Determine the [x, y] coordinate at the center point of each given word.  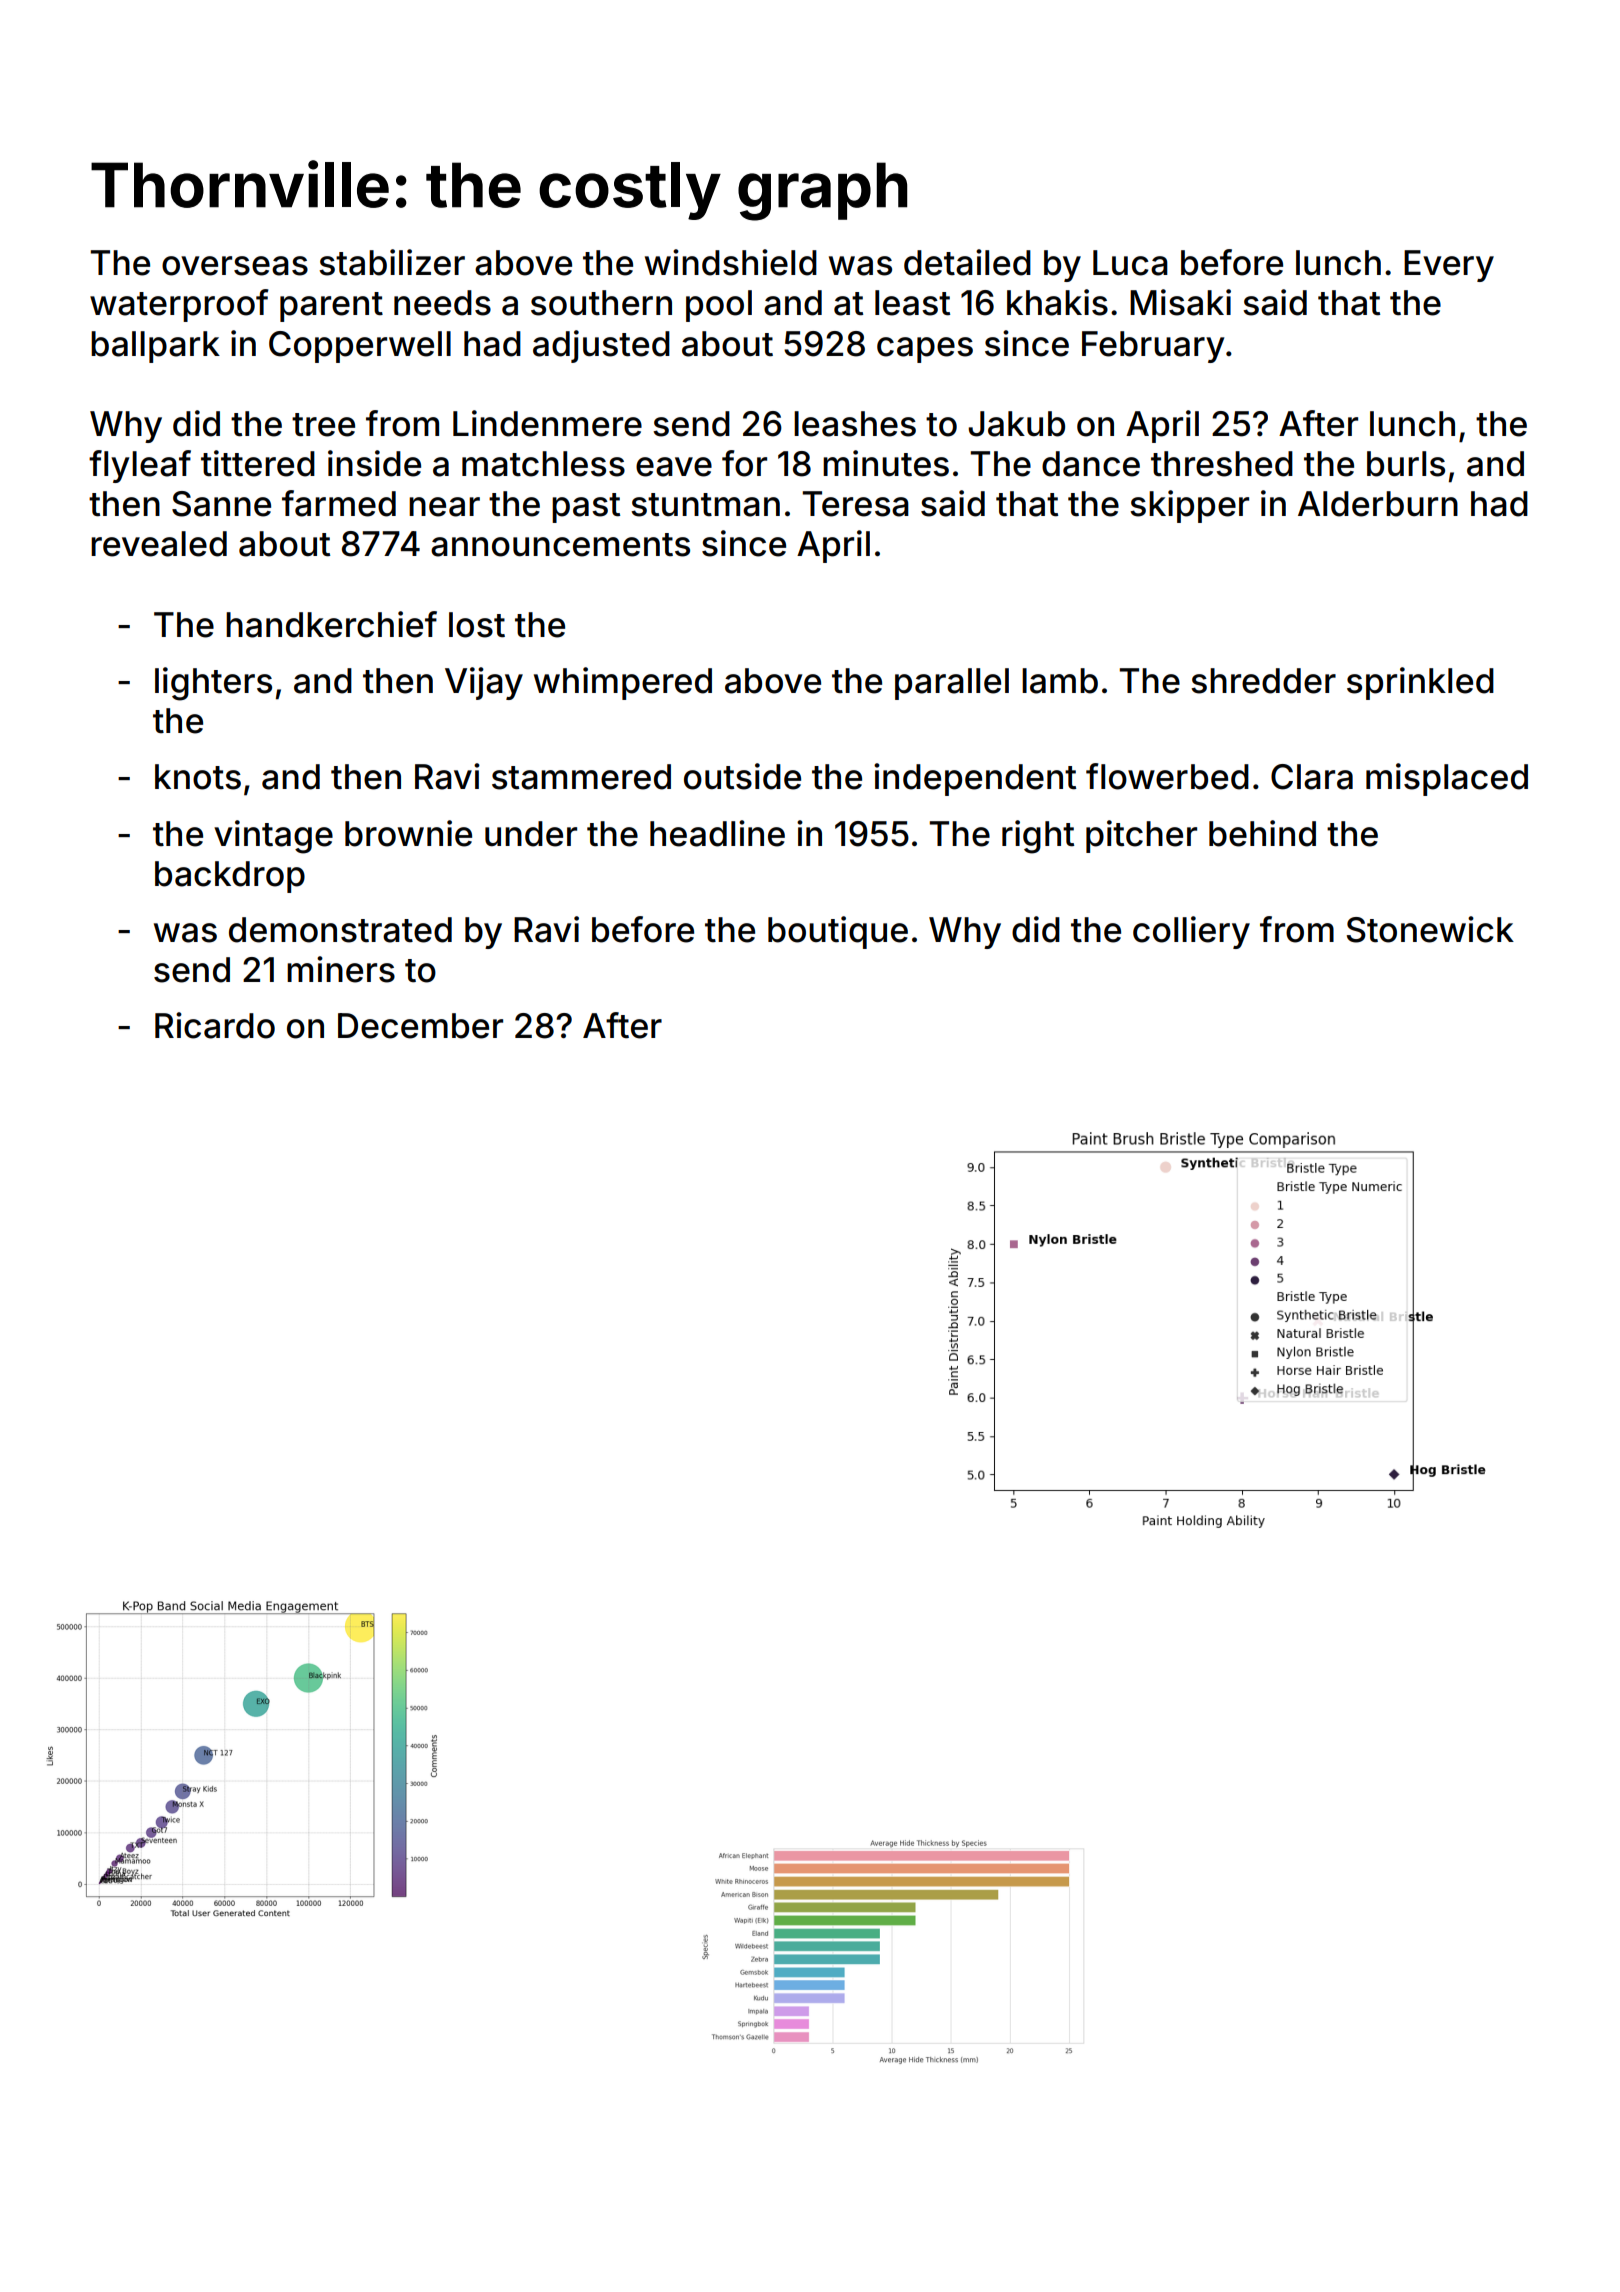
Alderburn [1378, 504]
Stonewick [1430, 929]
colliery [1191, 932]
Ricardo [215, 1025]
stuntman [705, 505]
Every [1449, 266]
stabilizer [392, 262]
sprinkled [1420, 683]
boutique [838, 932]
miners [341, 969]
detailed [967, 262]
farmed [339, 503]
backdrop [230, 877]
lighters [213, 684]
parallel [952, 684]
